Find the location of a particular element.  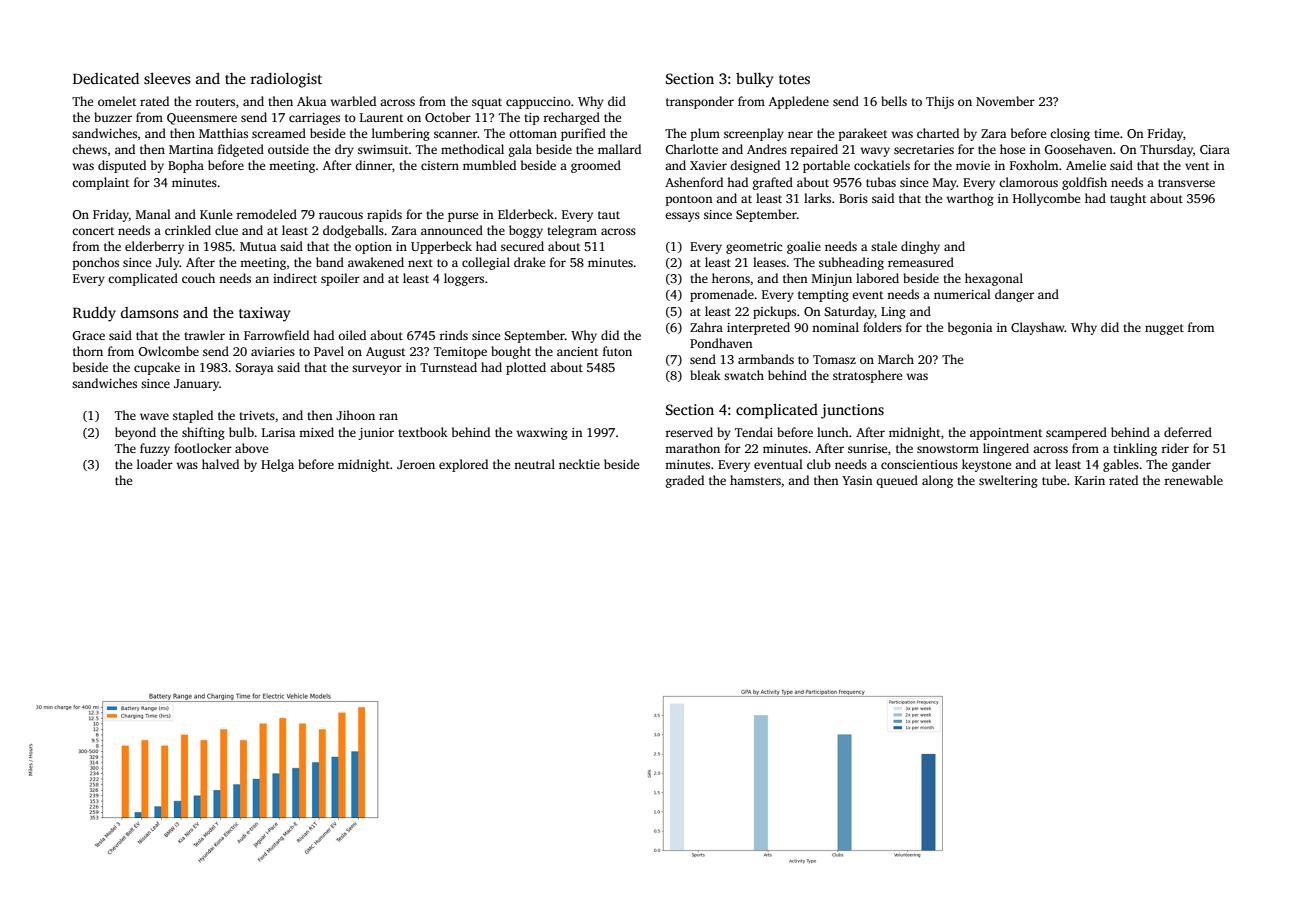

geometric is located at coordinates (754, 248).
